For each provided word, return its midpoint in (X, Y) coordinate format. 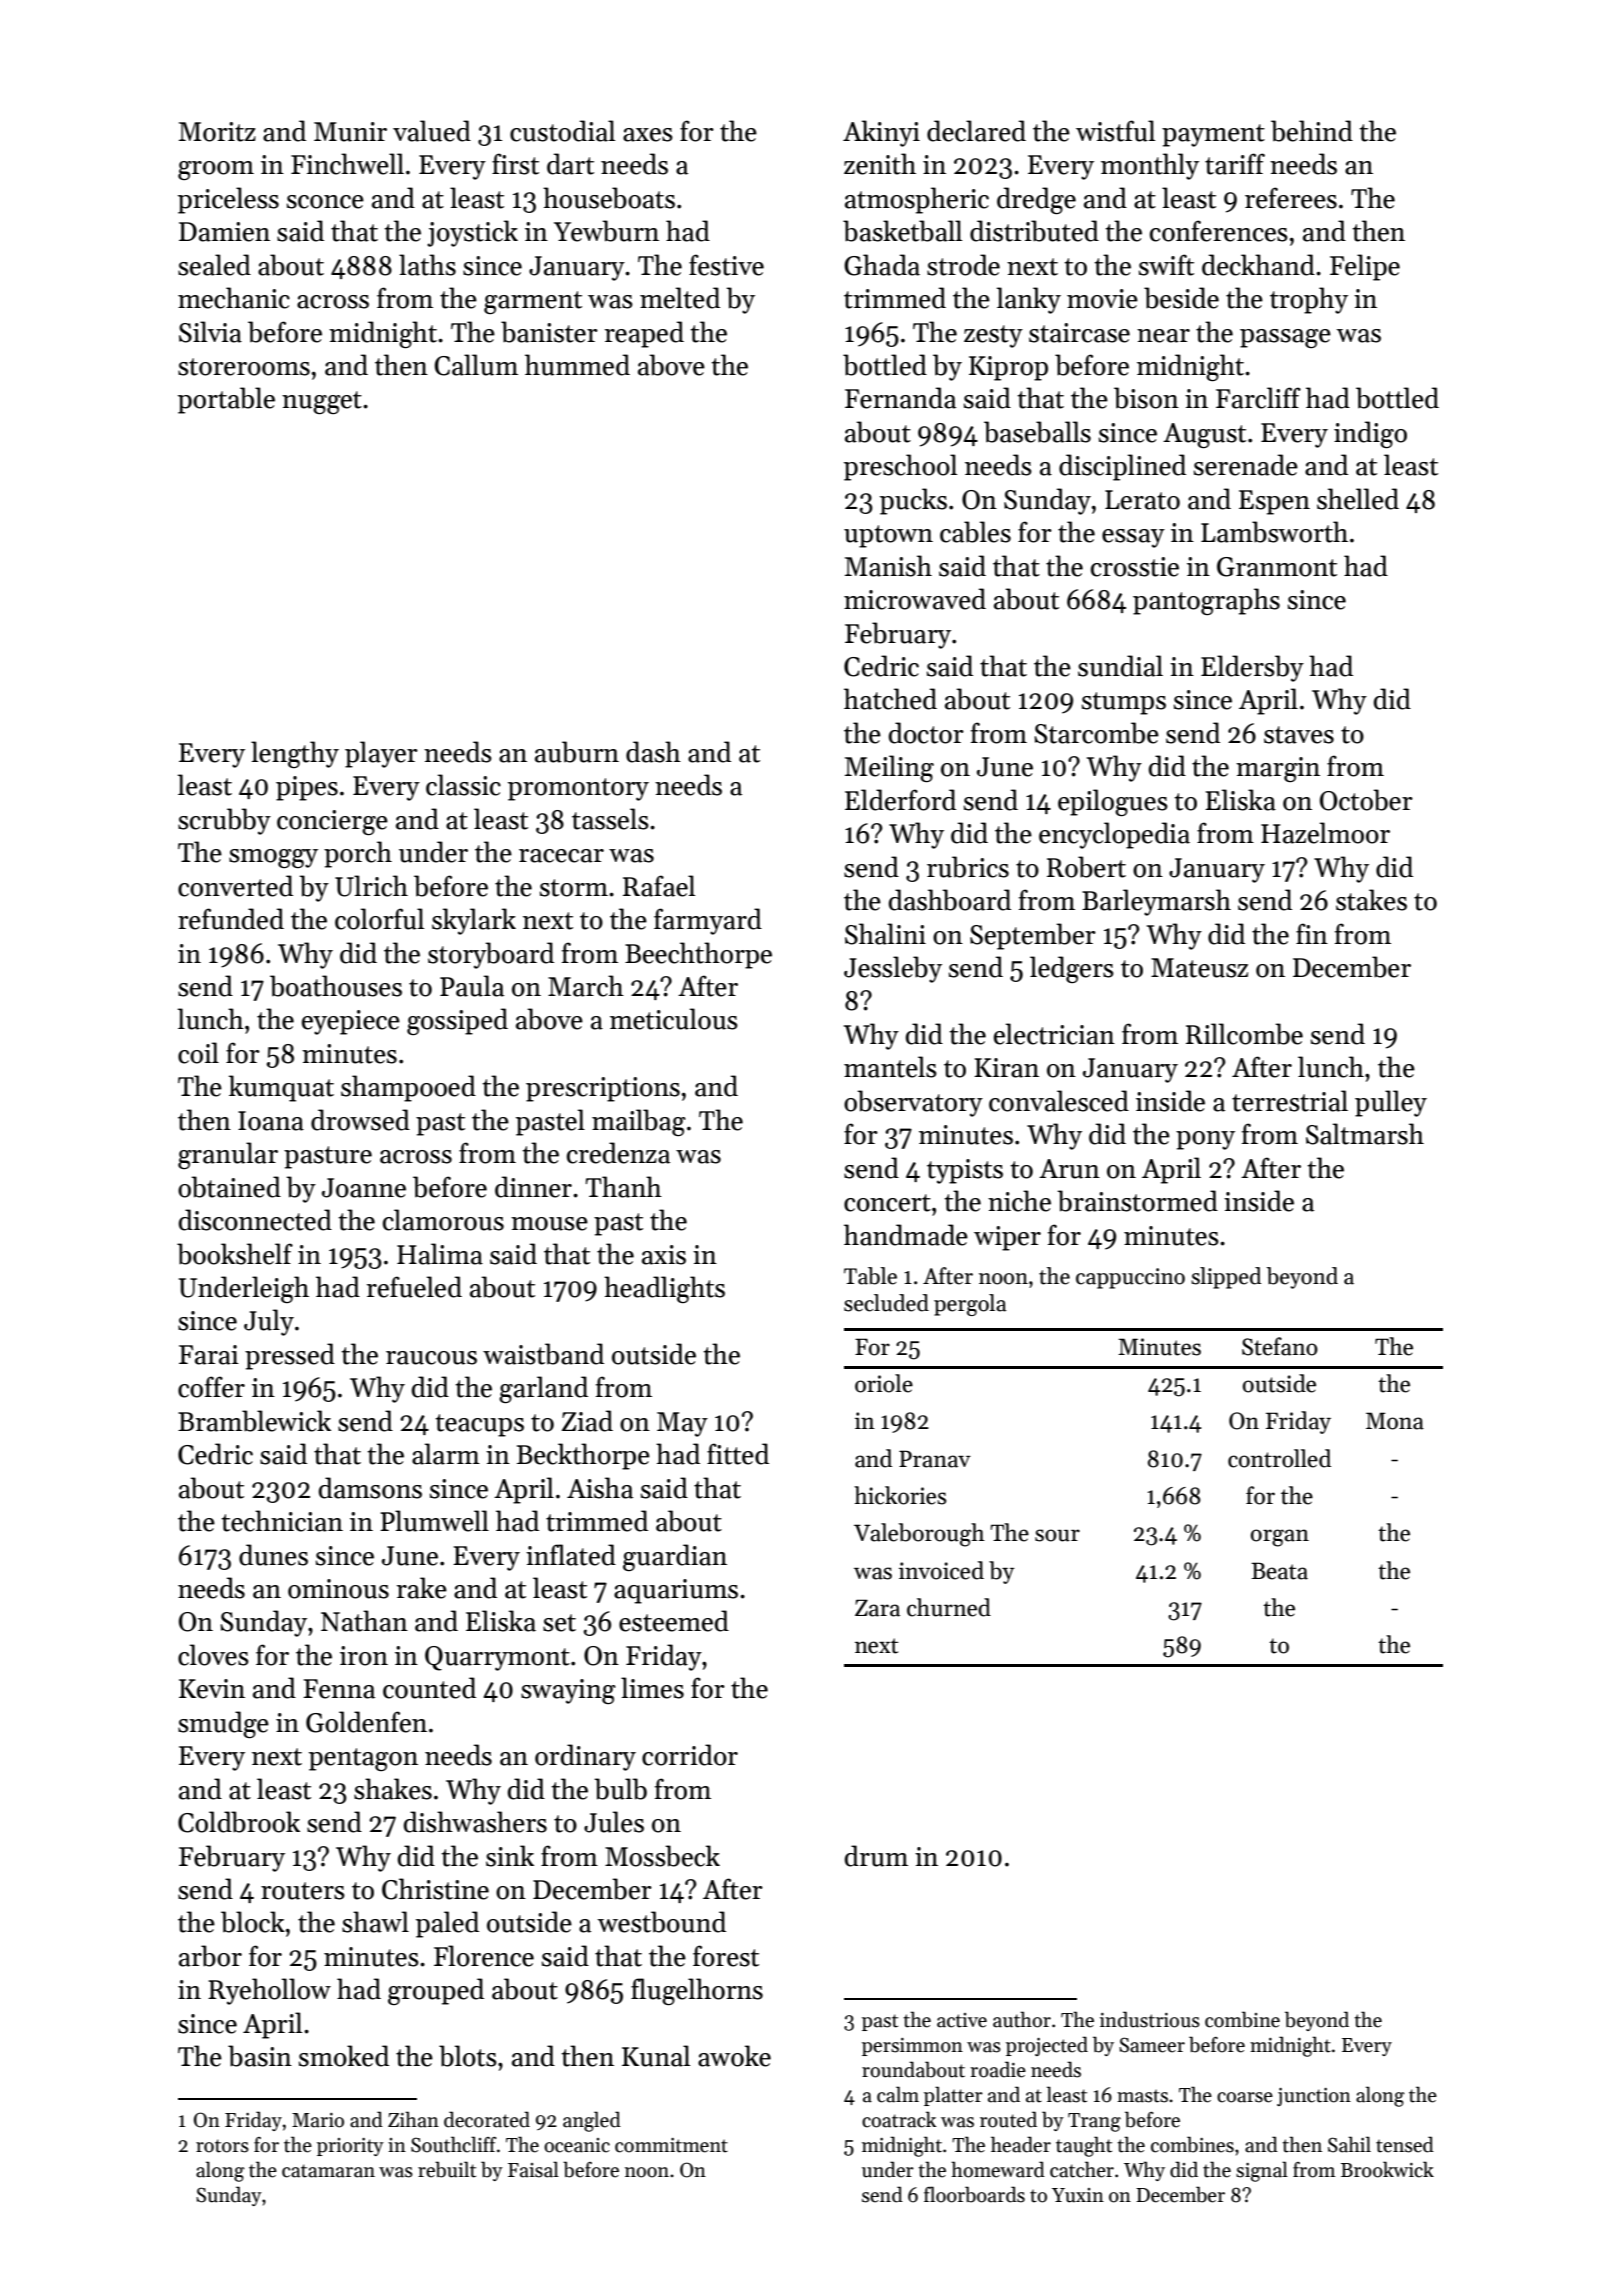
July (269, 1322)
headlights (664, 1289)
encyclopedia (1114, 835)
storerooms (244, 367)
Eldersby (1252, 668)
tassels (610, 819)
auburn (577, 752)
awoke (734, 2056)
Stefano (1280, 1346)
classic (463, 785)
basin (260, 2056)
